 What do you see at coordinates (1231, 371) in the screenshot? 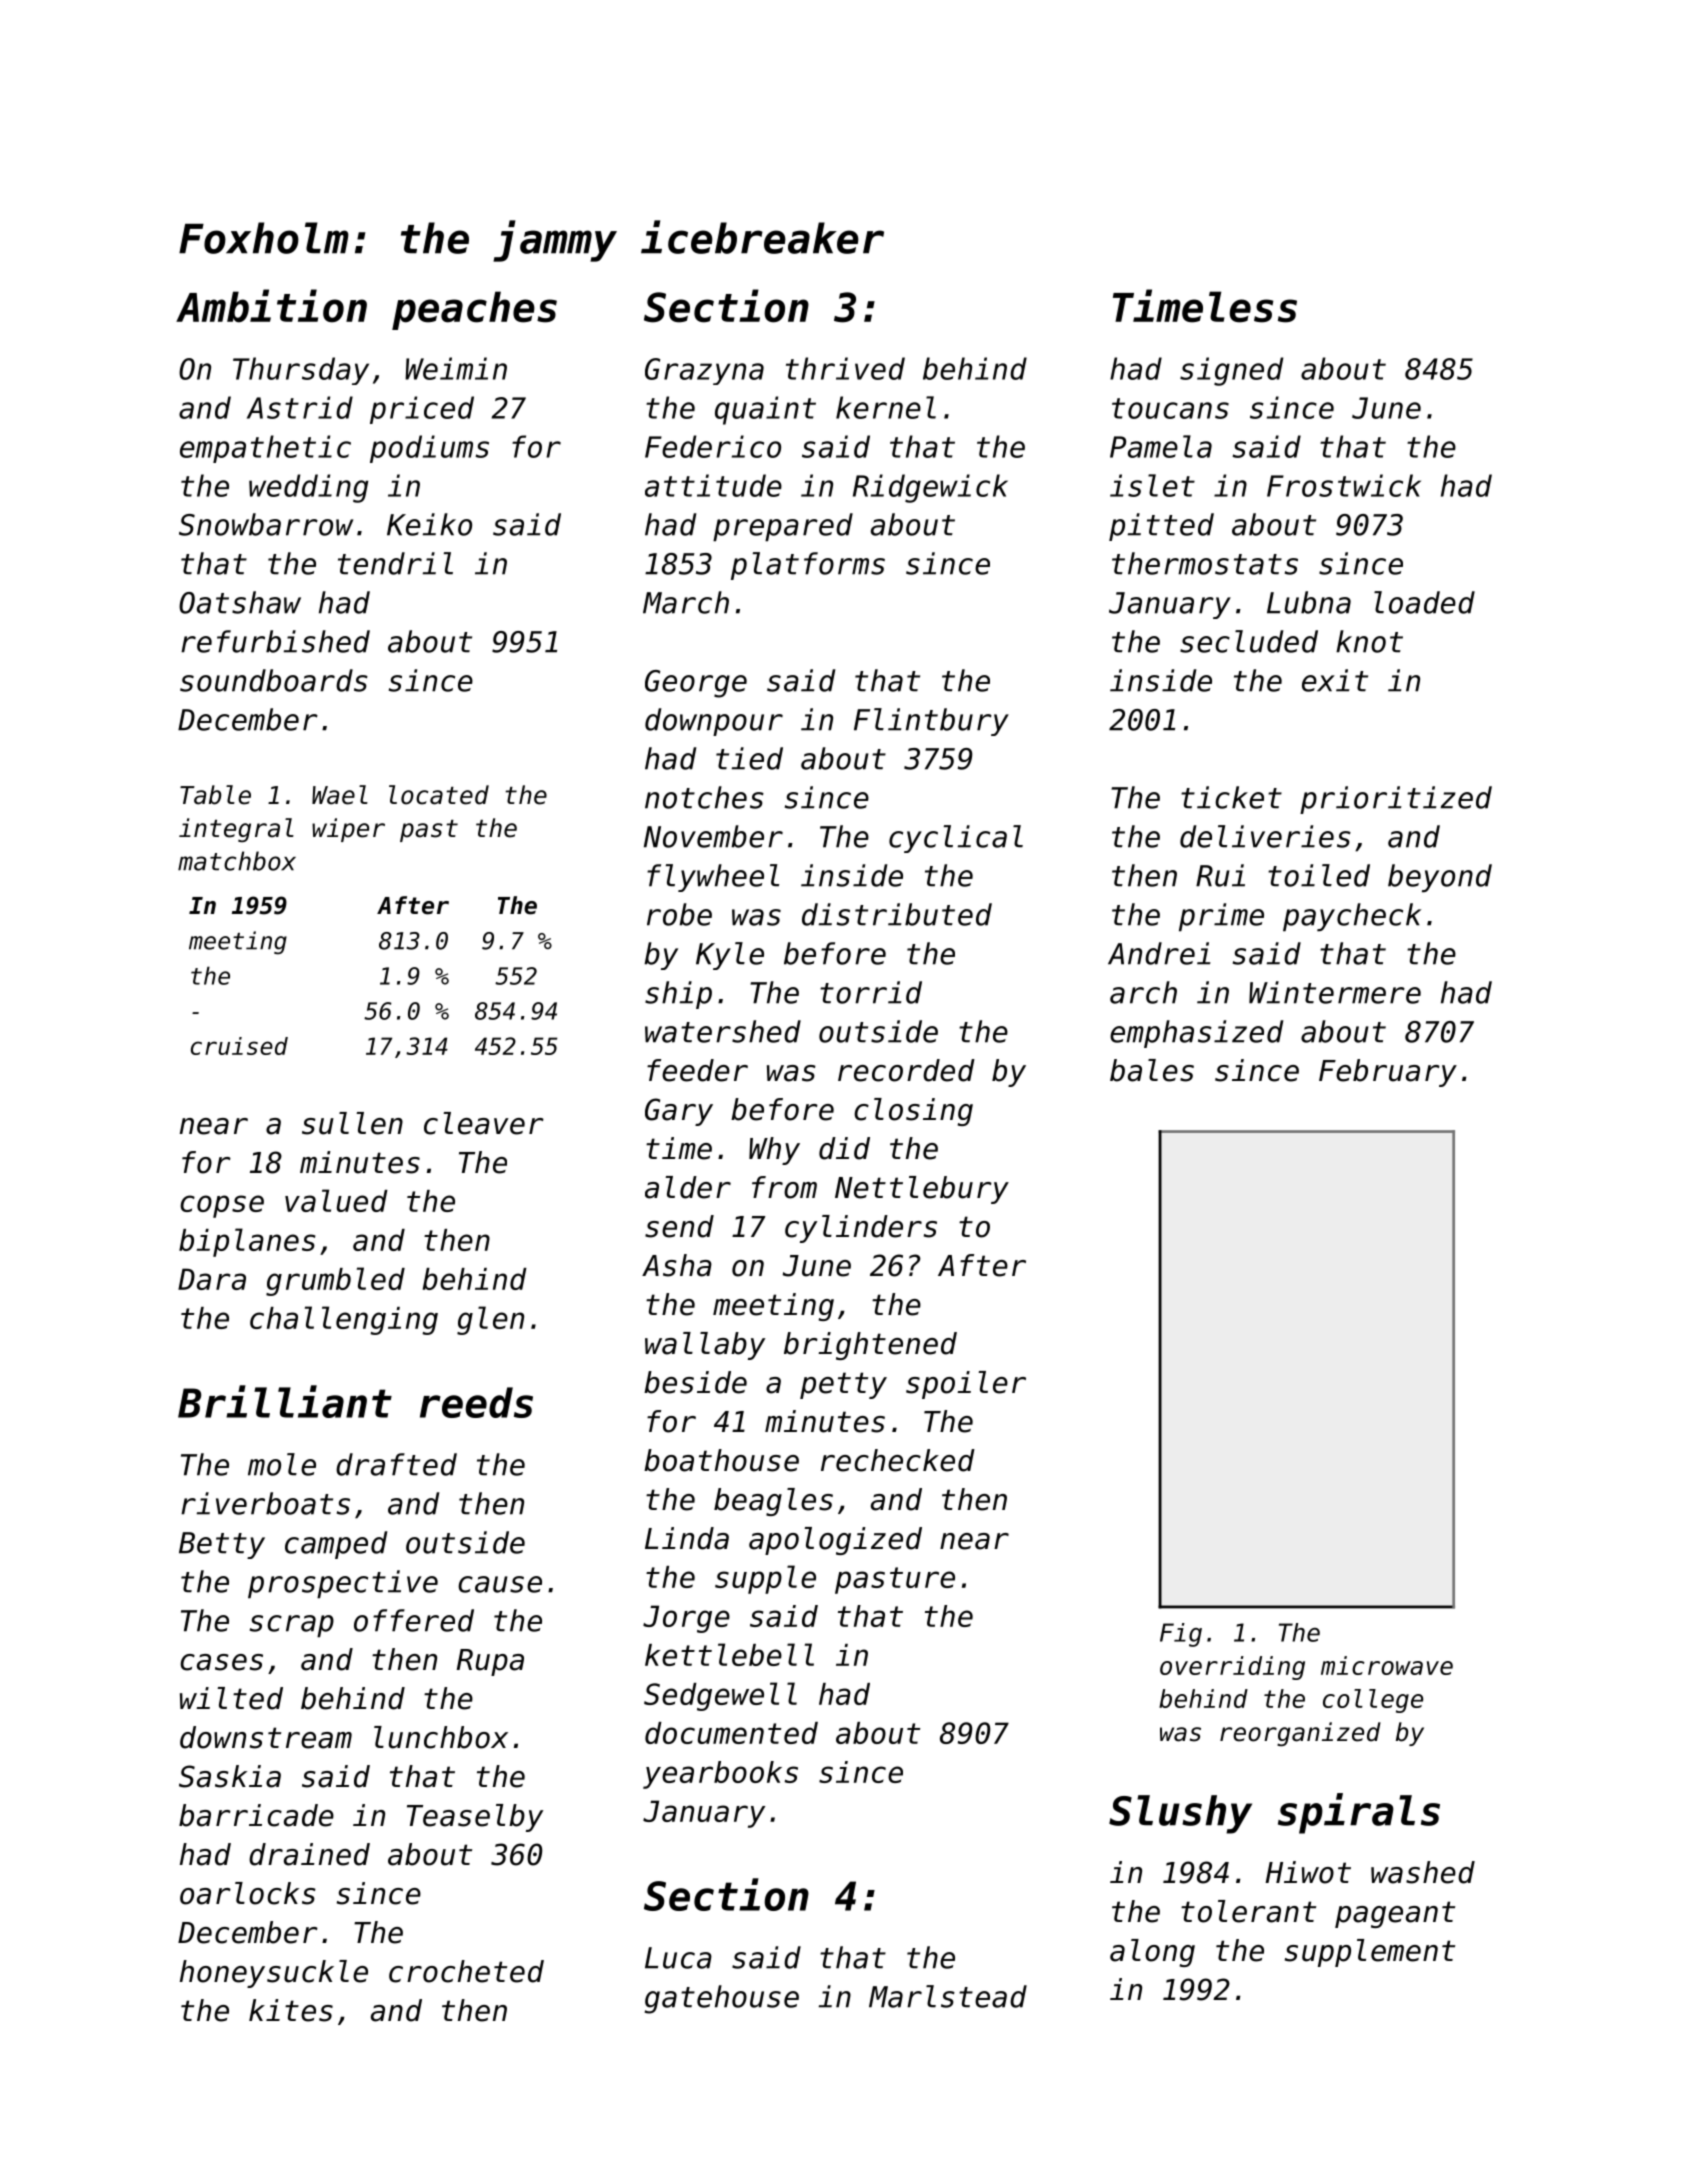
I see `signed` at bounding box center [1231, 371].
